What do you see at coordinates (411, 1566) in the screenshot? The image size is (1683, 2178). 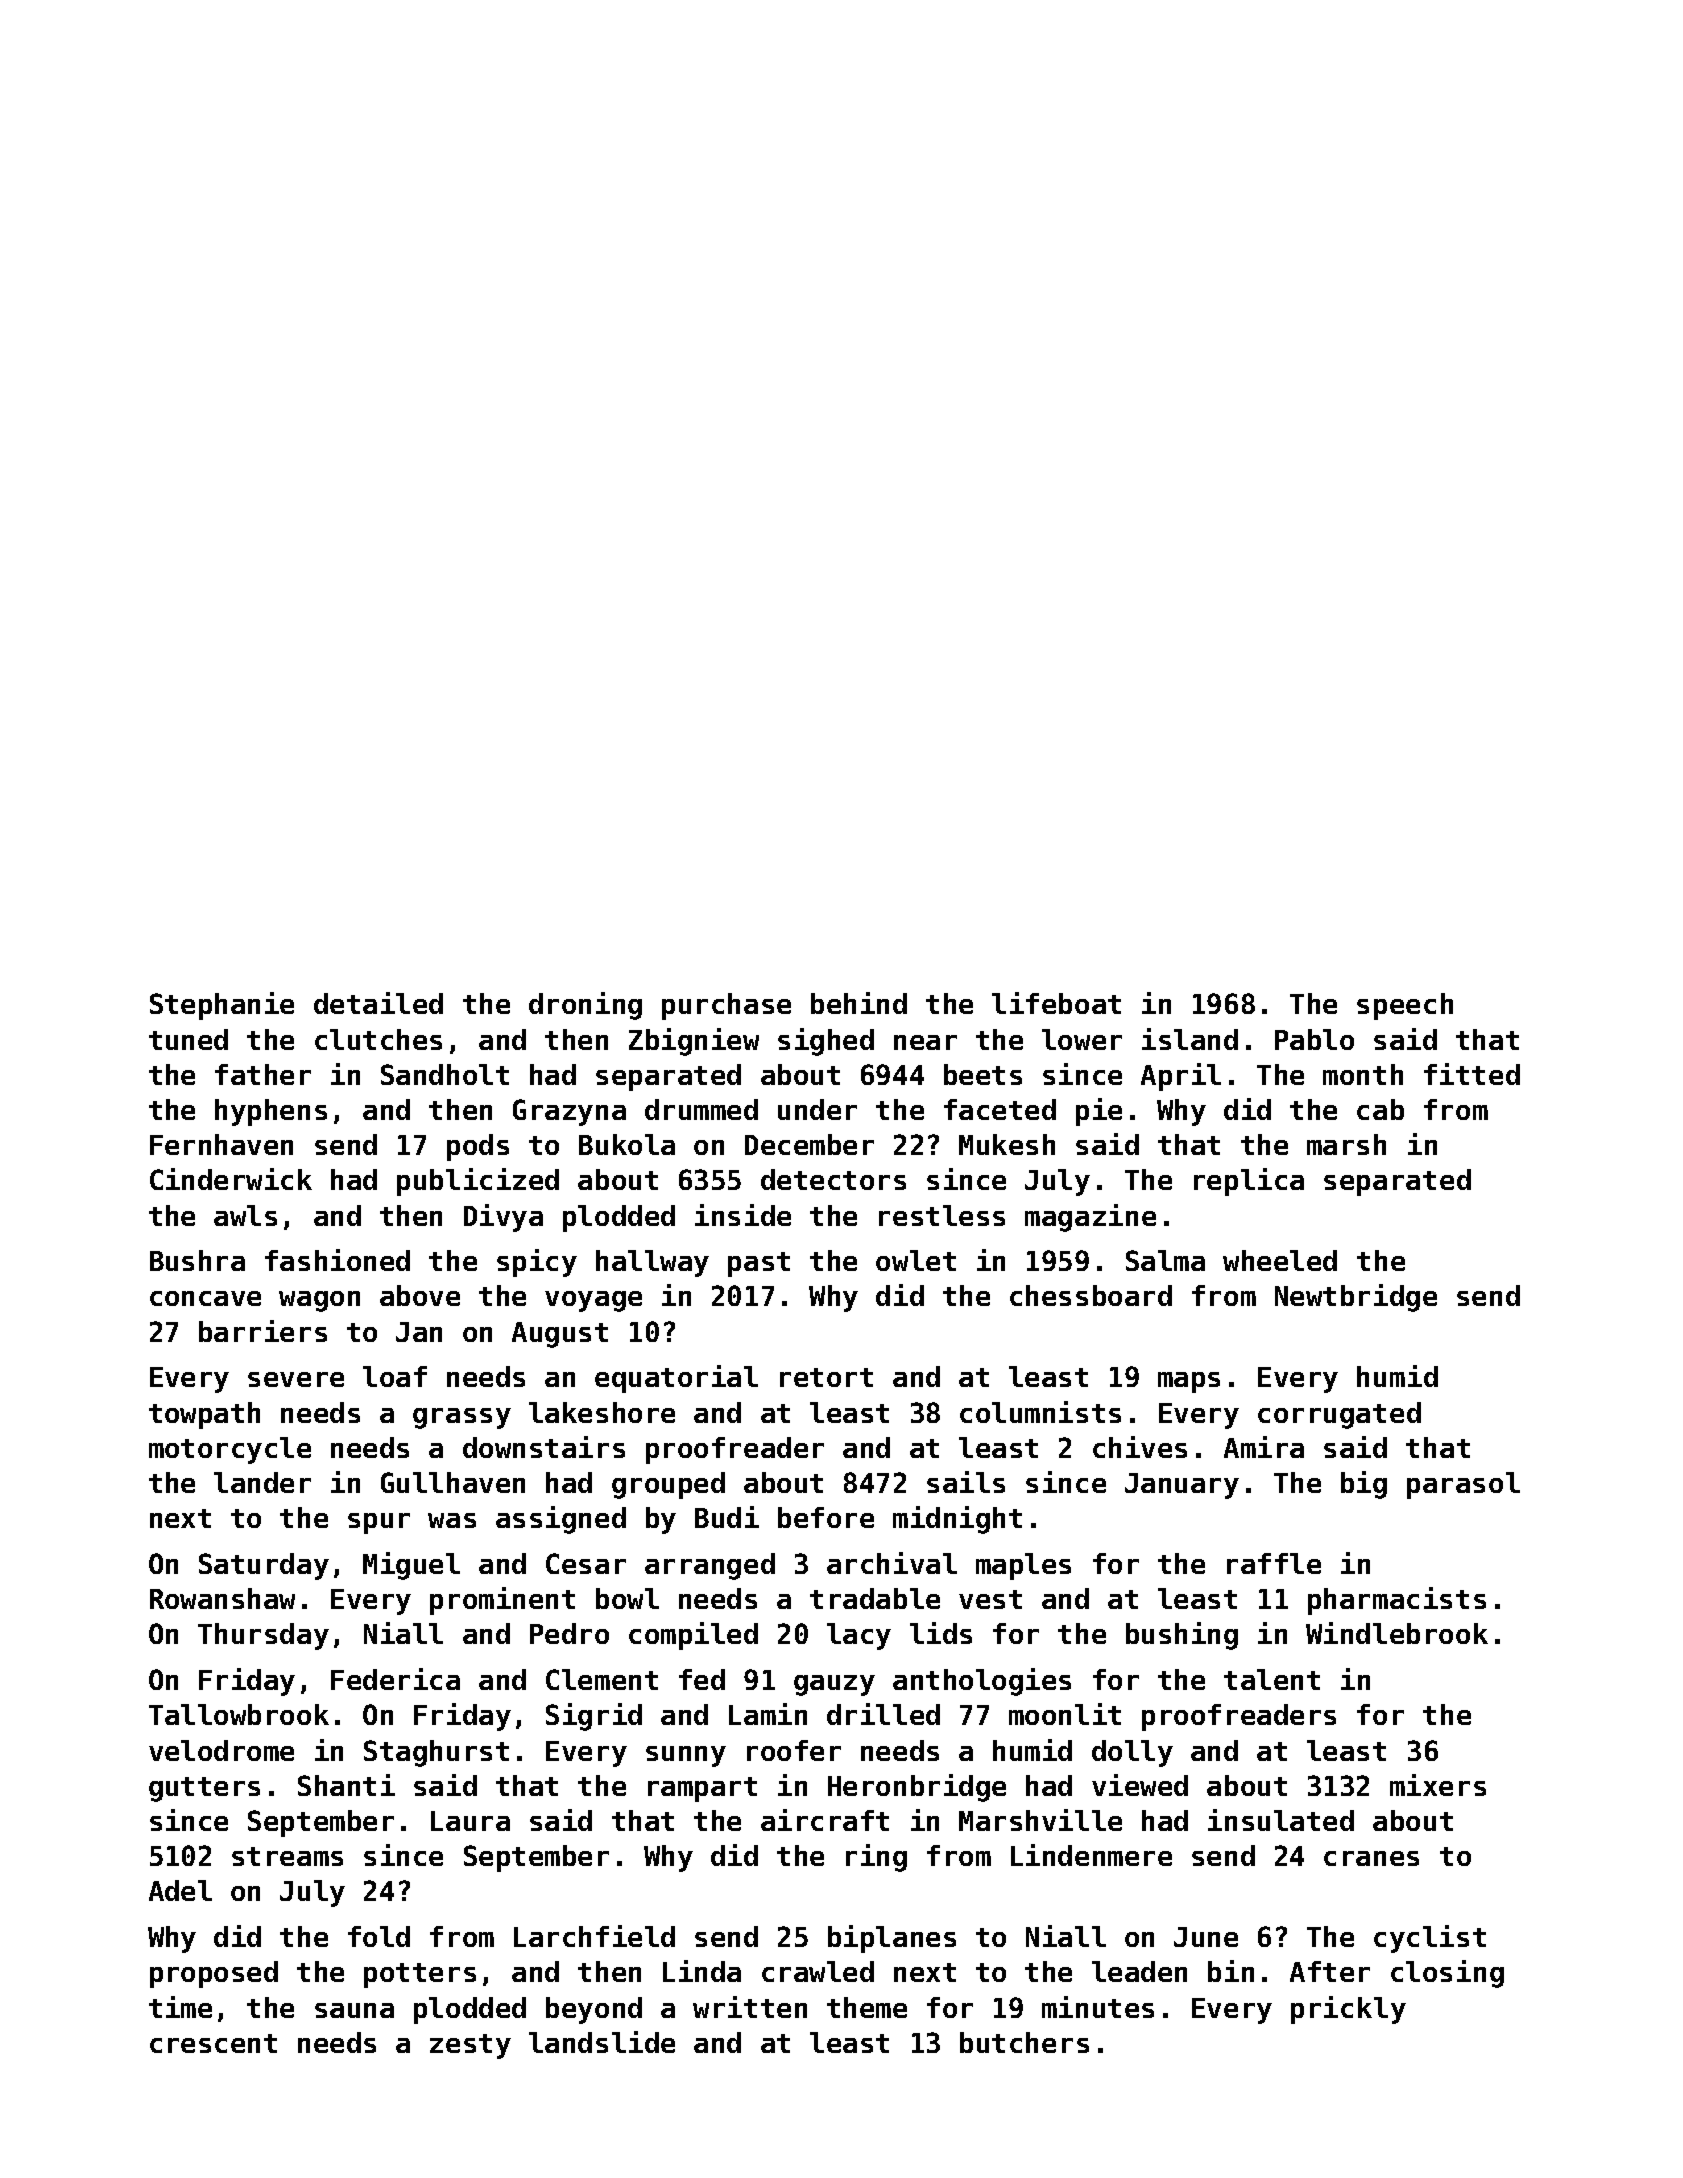 I see `Miguel` at bounding box center [411, 1566].
